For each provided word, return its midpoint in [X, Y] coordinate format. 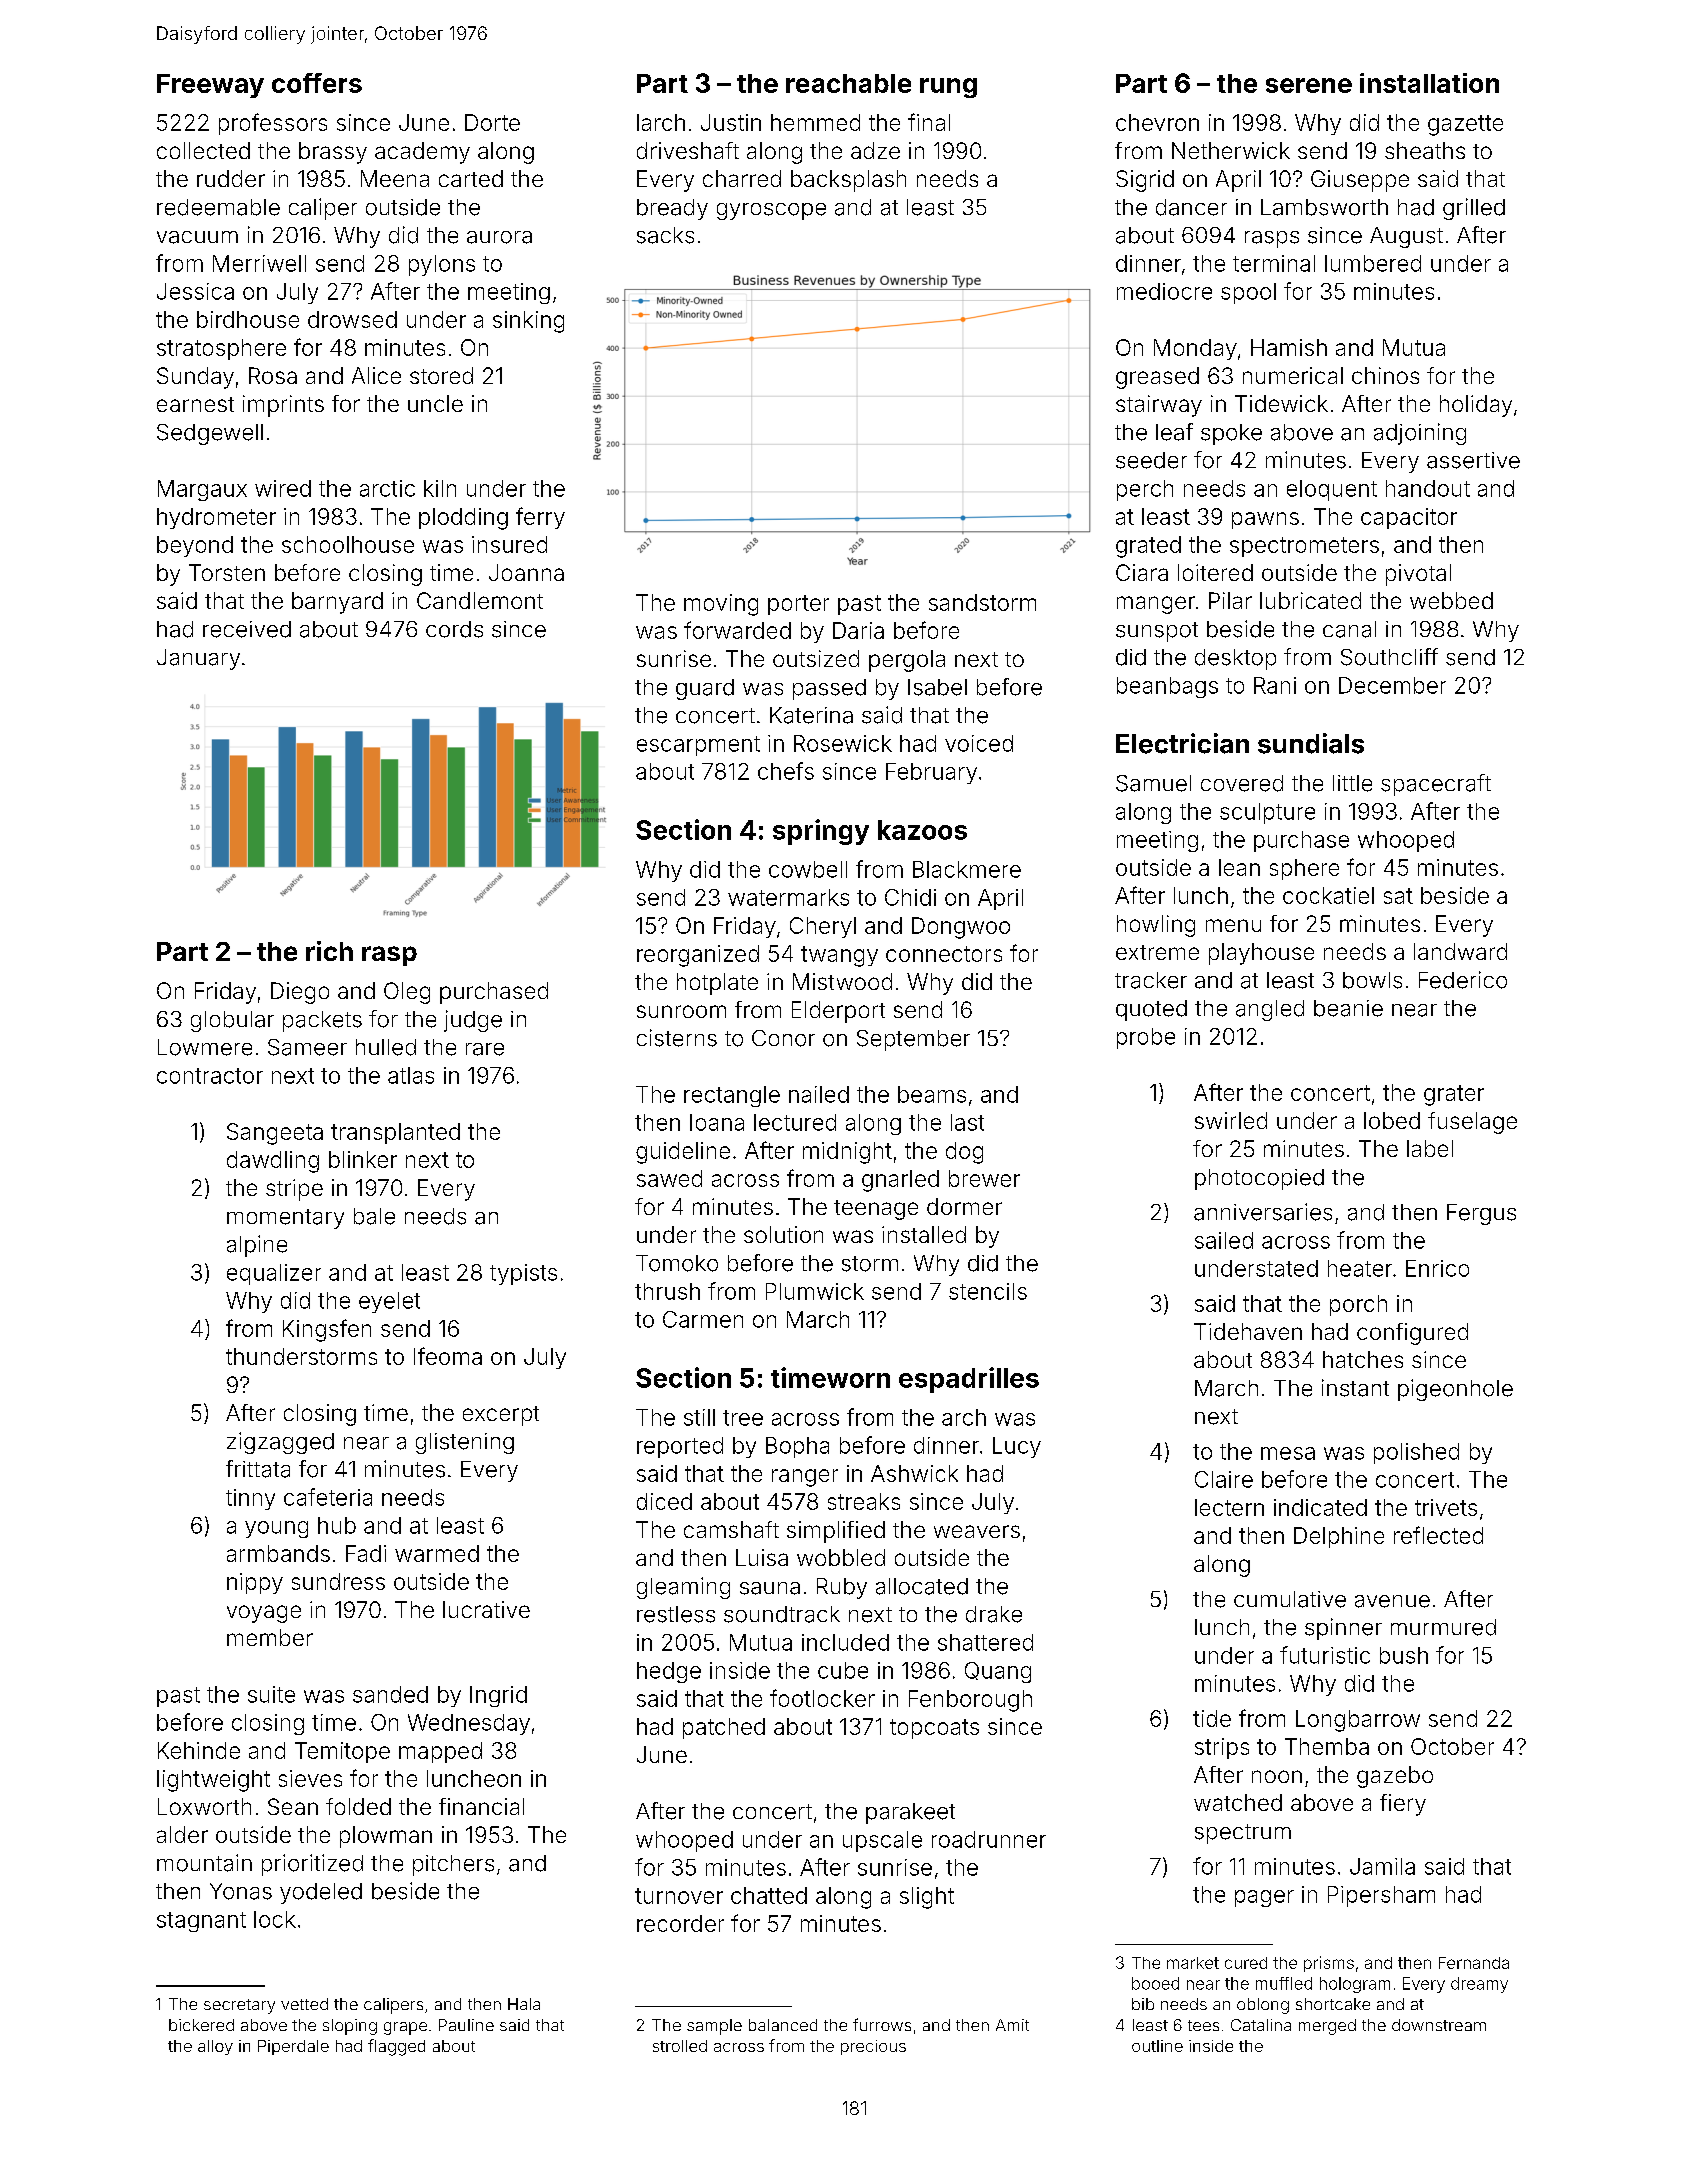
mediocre [1164, 291]
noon [1277, 1776]
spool [1248, 293]
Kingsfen [327, 1330]
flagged [396, 2047]
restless [676, 1614]
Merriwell [259, 263]
